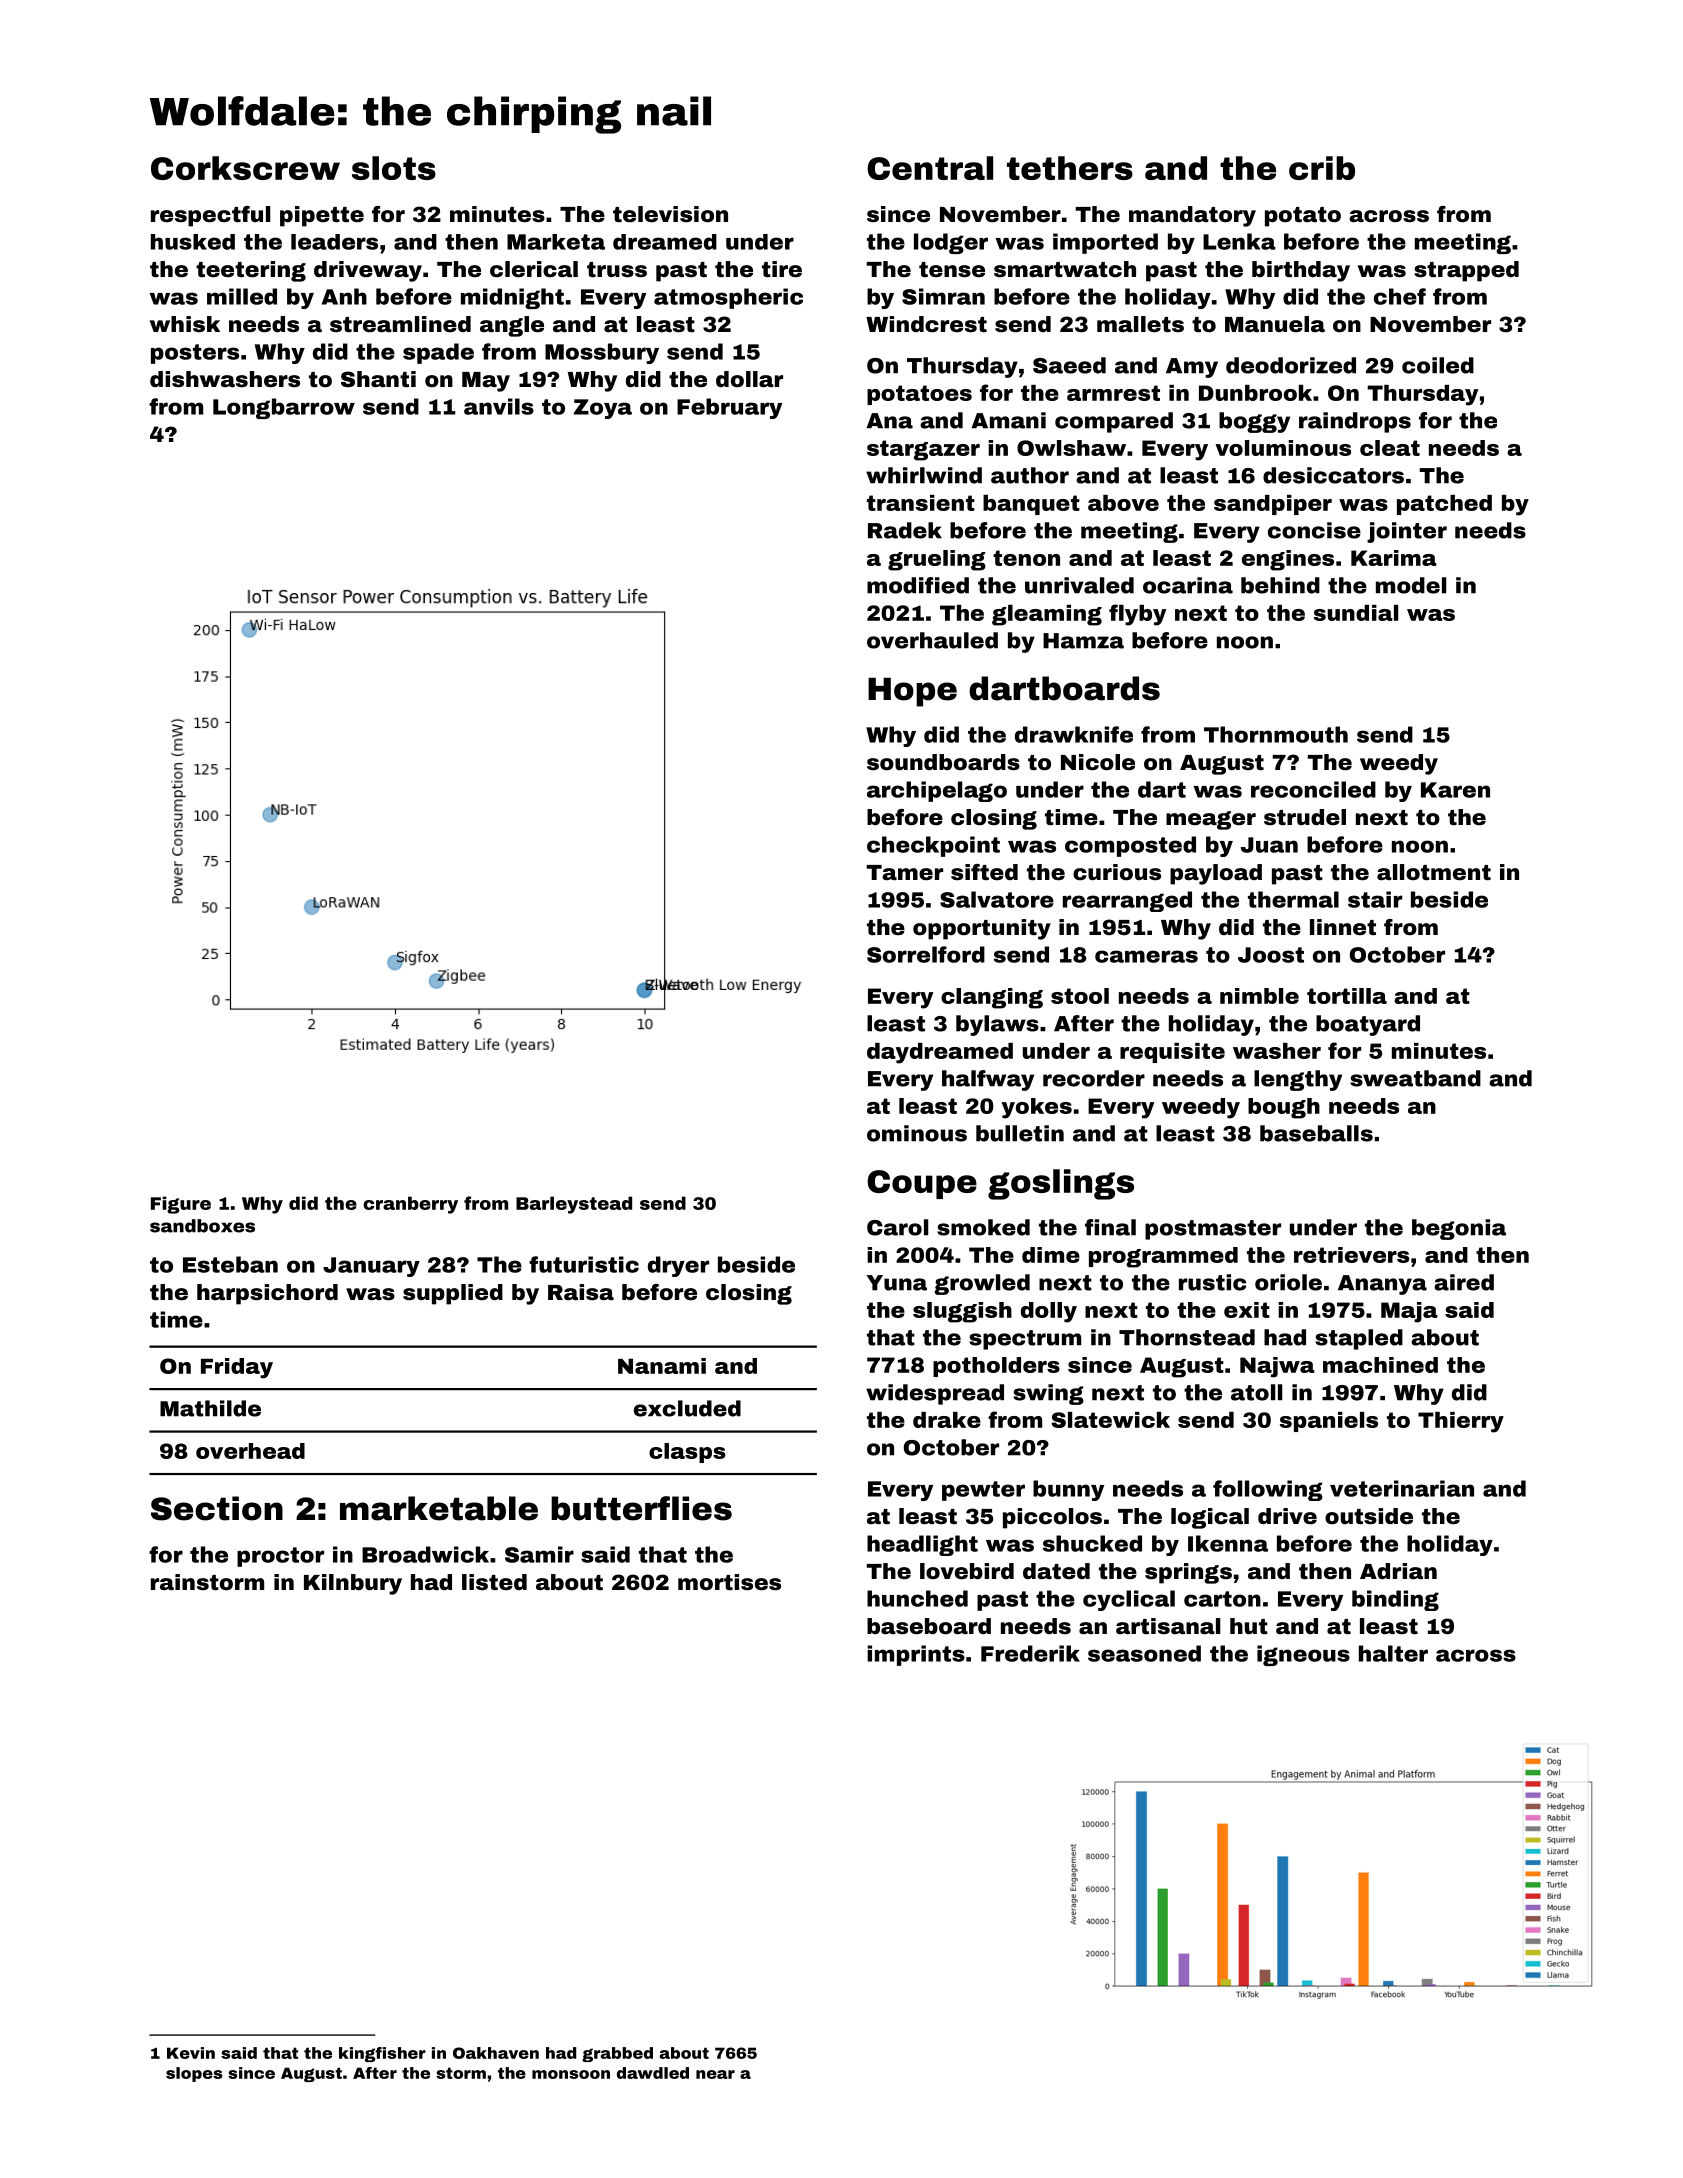 This document has height=2178, width=1683. Describe the element at coordinates (1393, 1653) in the document. I see `halter` at that location.
